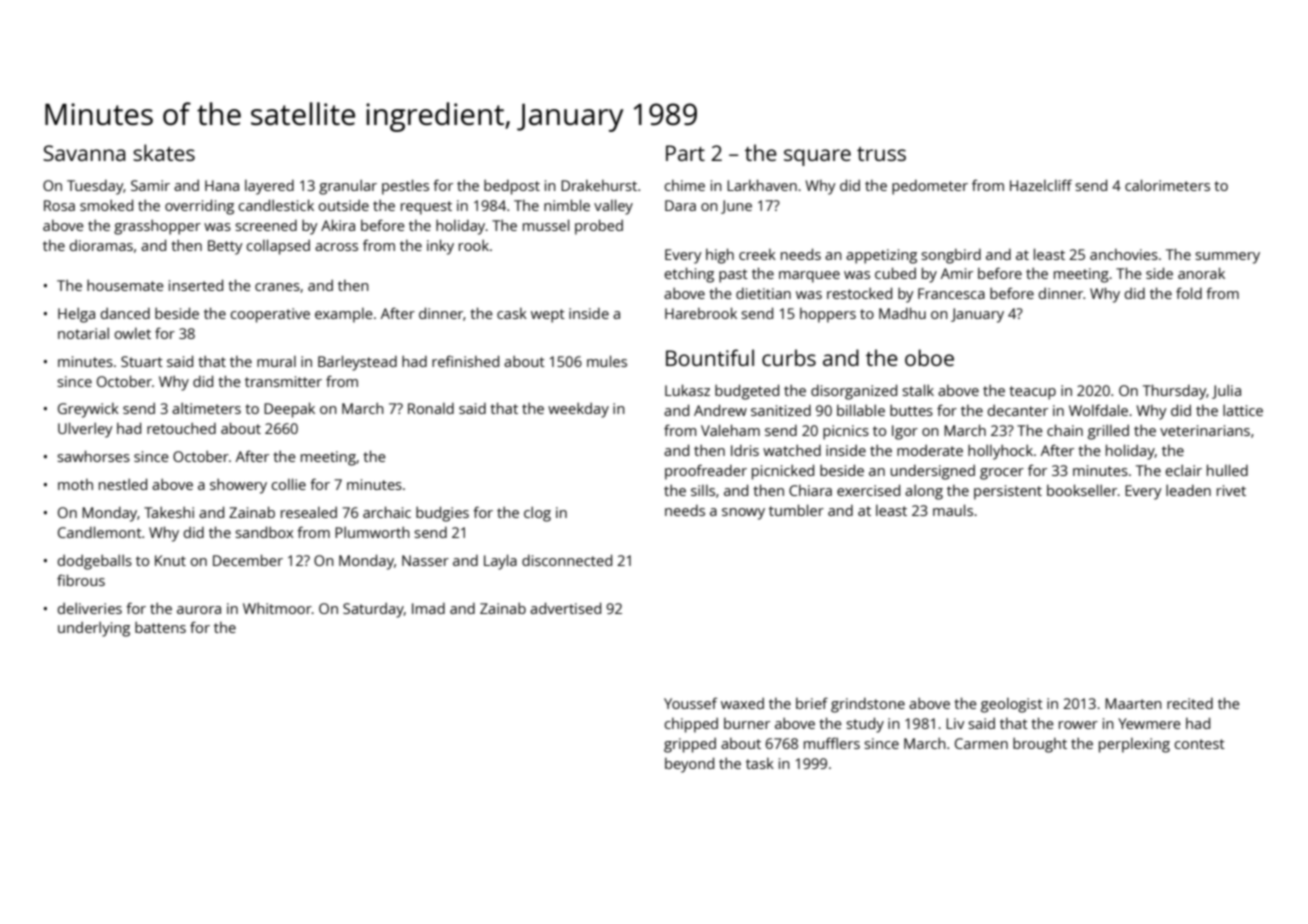 The image size is (1308, 924). I want to click on weekday, so click(578, 410).
